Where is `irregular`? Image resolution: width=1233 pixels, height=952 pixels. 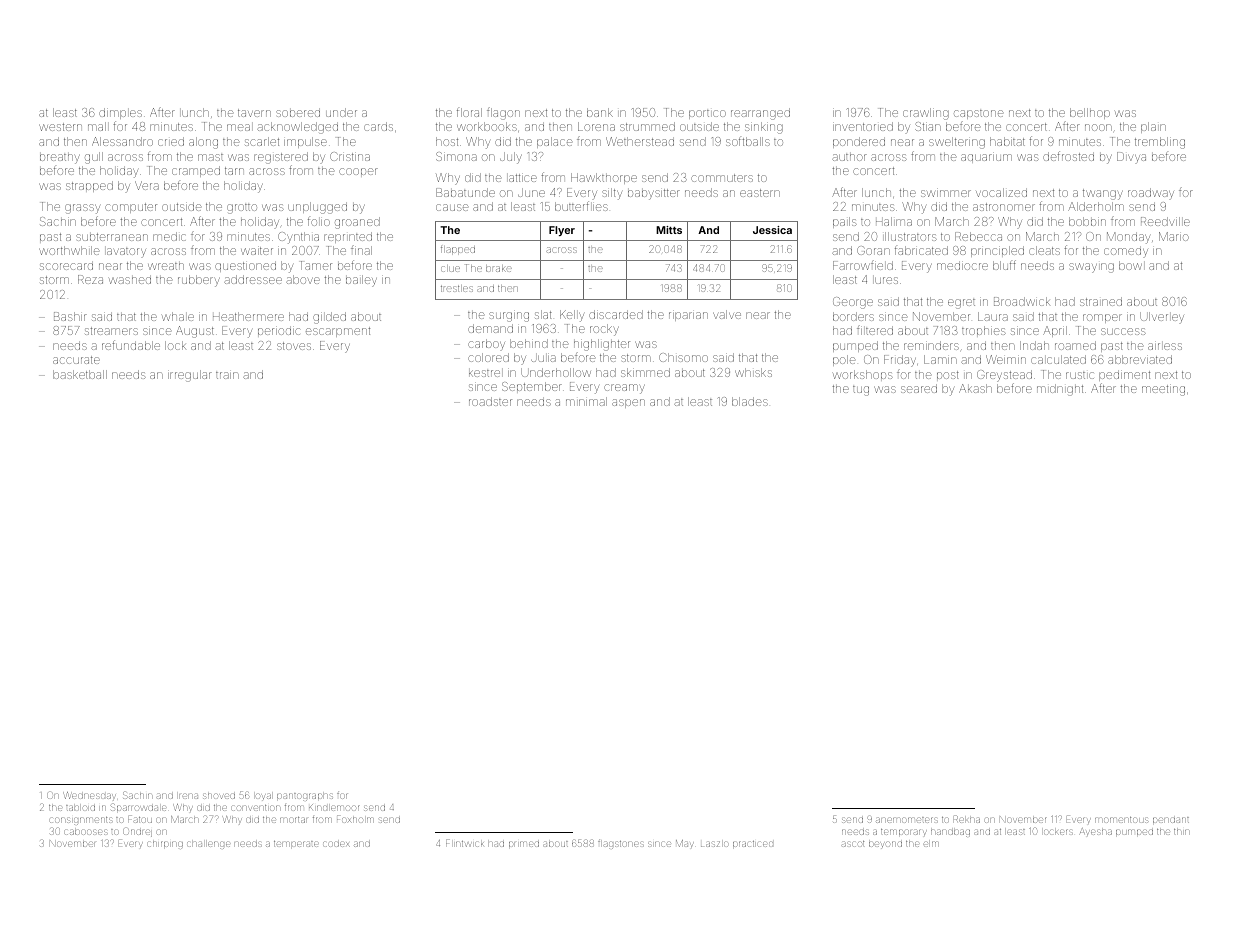
irregular is located at coordinates (190, 376).
